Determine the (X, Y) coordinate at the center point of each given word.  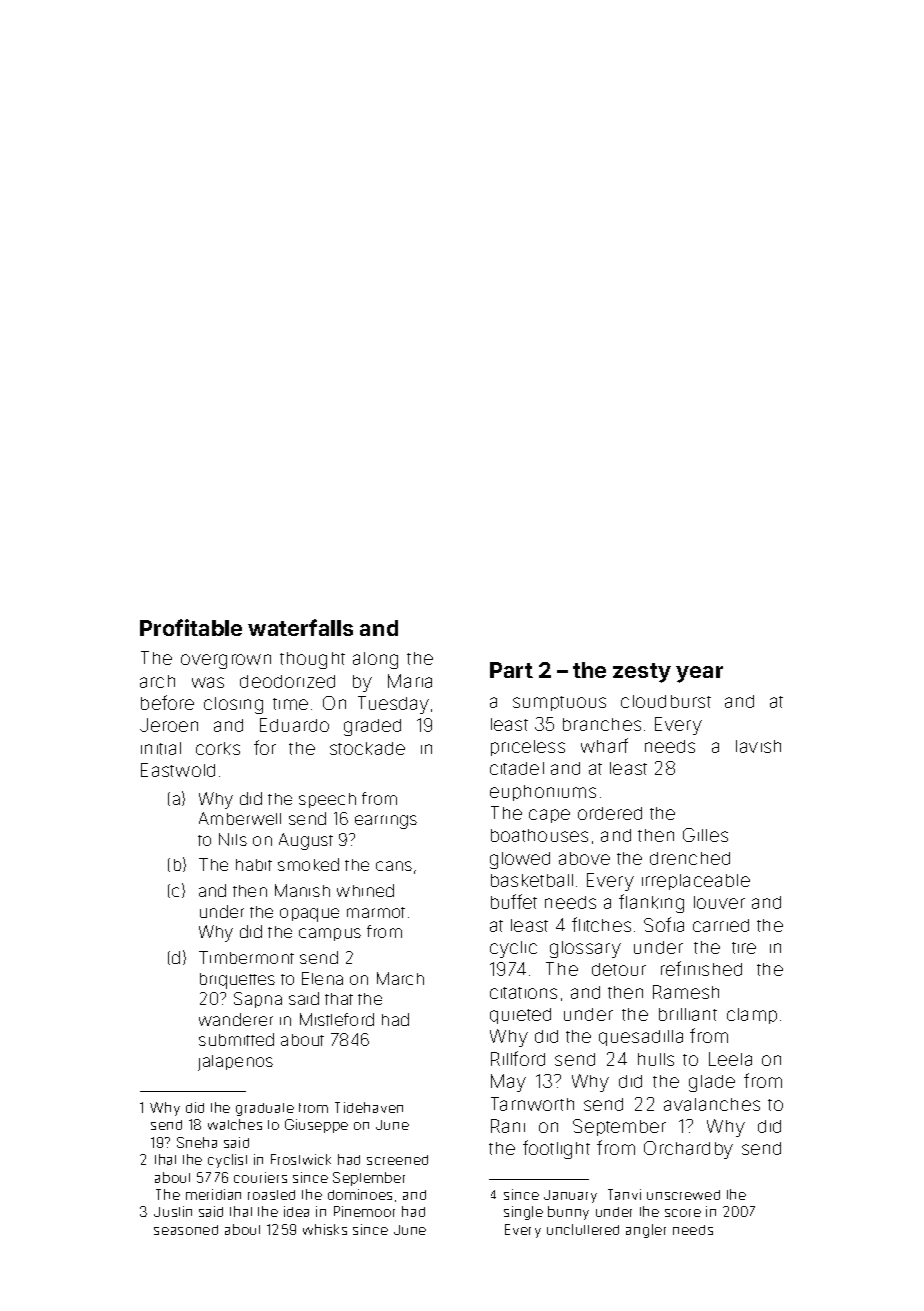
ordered (610, 813)
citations (523, 993)
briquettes (237, 981)
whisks (325, 1229)
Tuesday (393, 705)
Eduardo (294, 725)
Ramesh (686, 992)
